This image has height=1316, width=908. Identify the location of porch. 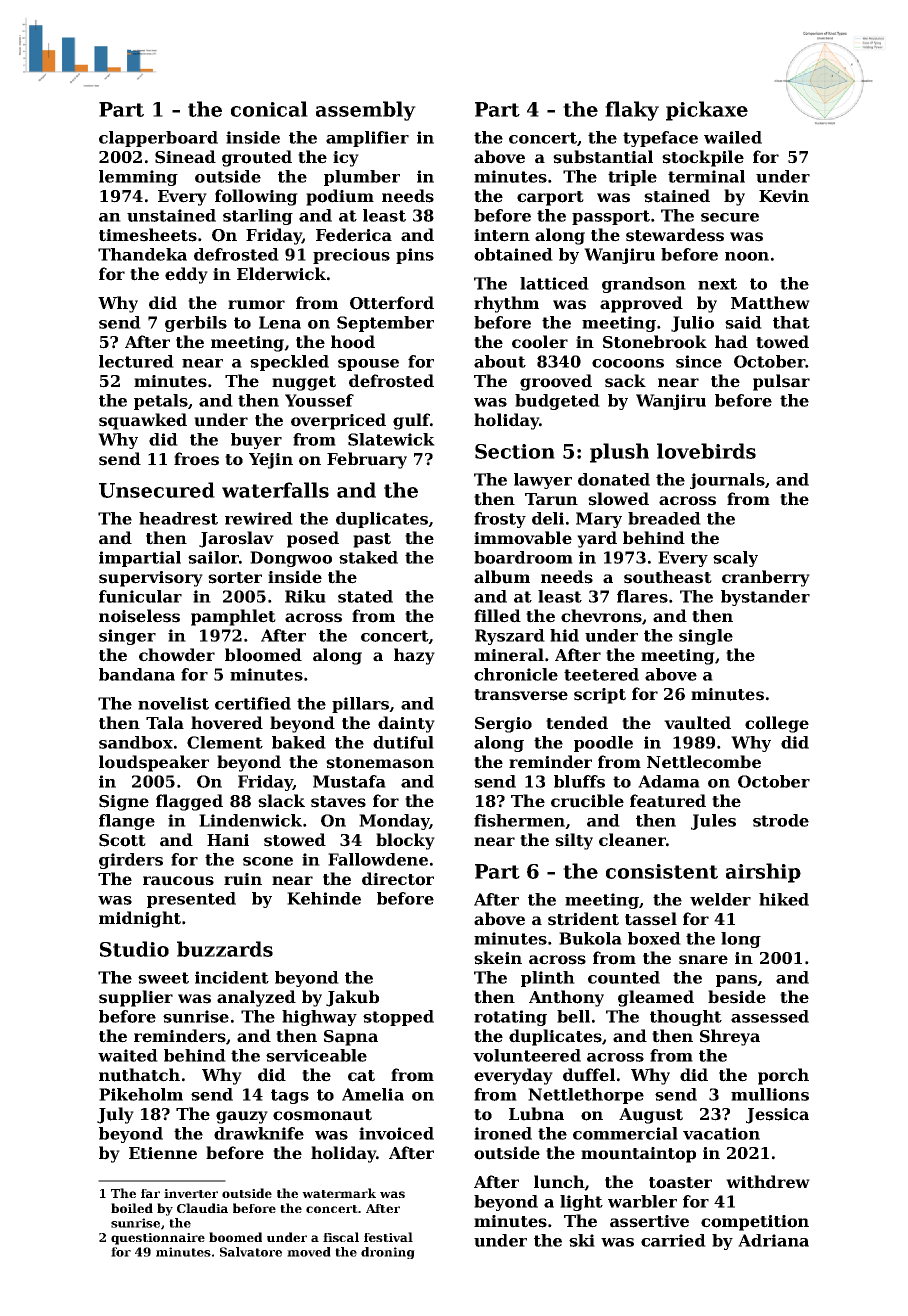
(783, 1076).
